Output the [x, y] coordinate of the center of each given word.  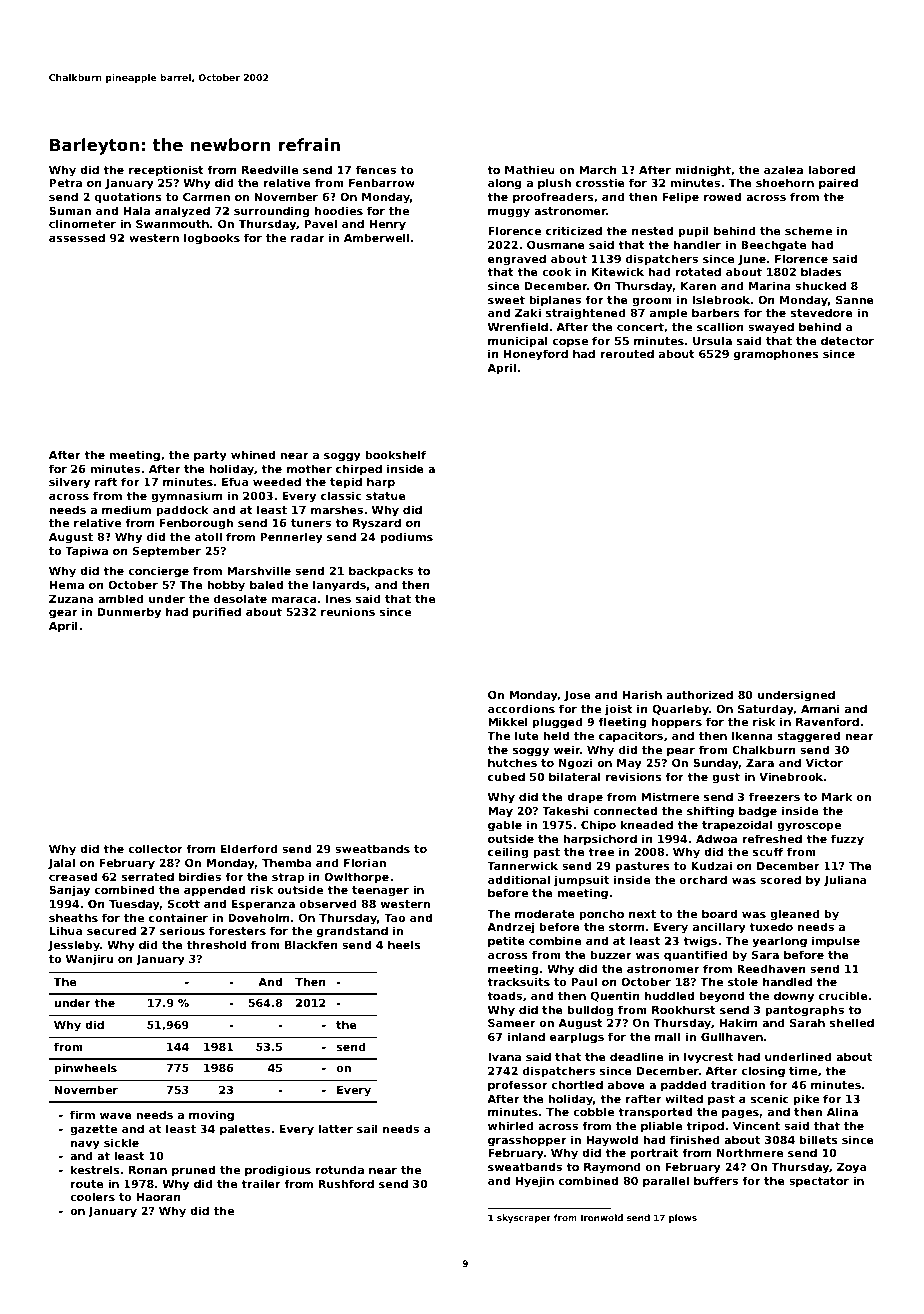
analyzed [182, 212]
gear [63, 614]
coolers [92, 1196]
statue [386, 496]
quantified [696, 956]
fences [376, 169]
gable [505, 826]
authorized [700, 694]
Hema [67, 585]
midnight [703, 171]
